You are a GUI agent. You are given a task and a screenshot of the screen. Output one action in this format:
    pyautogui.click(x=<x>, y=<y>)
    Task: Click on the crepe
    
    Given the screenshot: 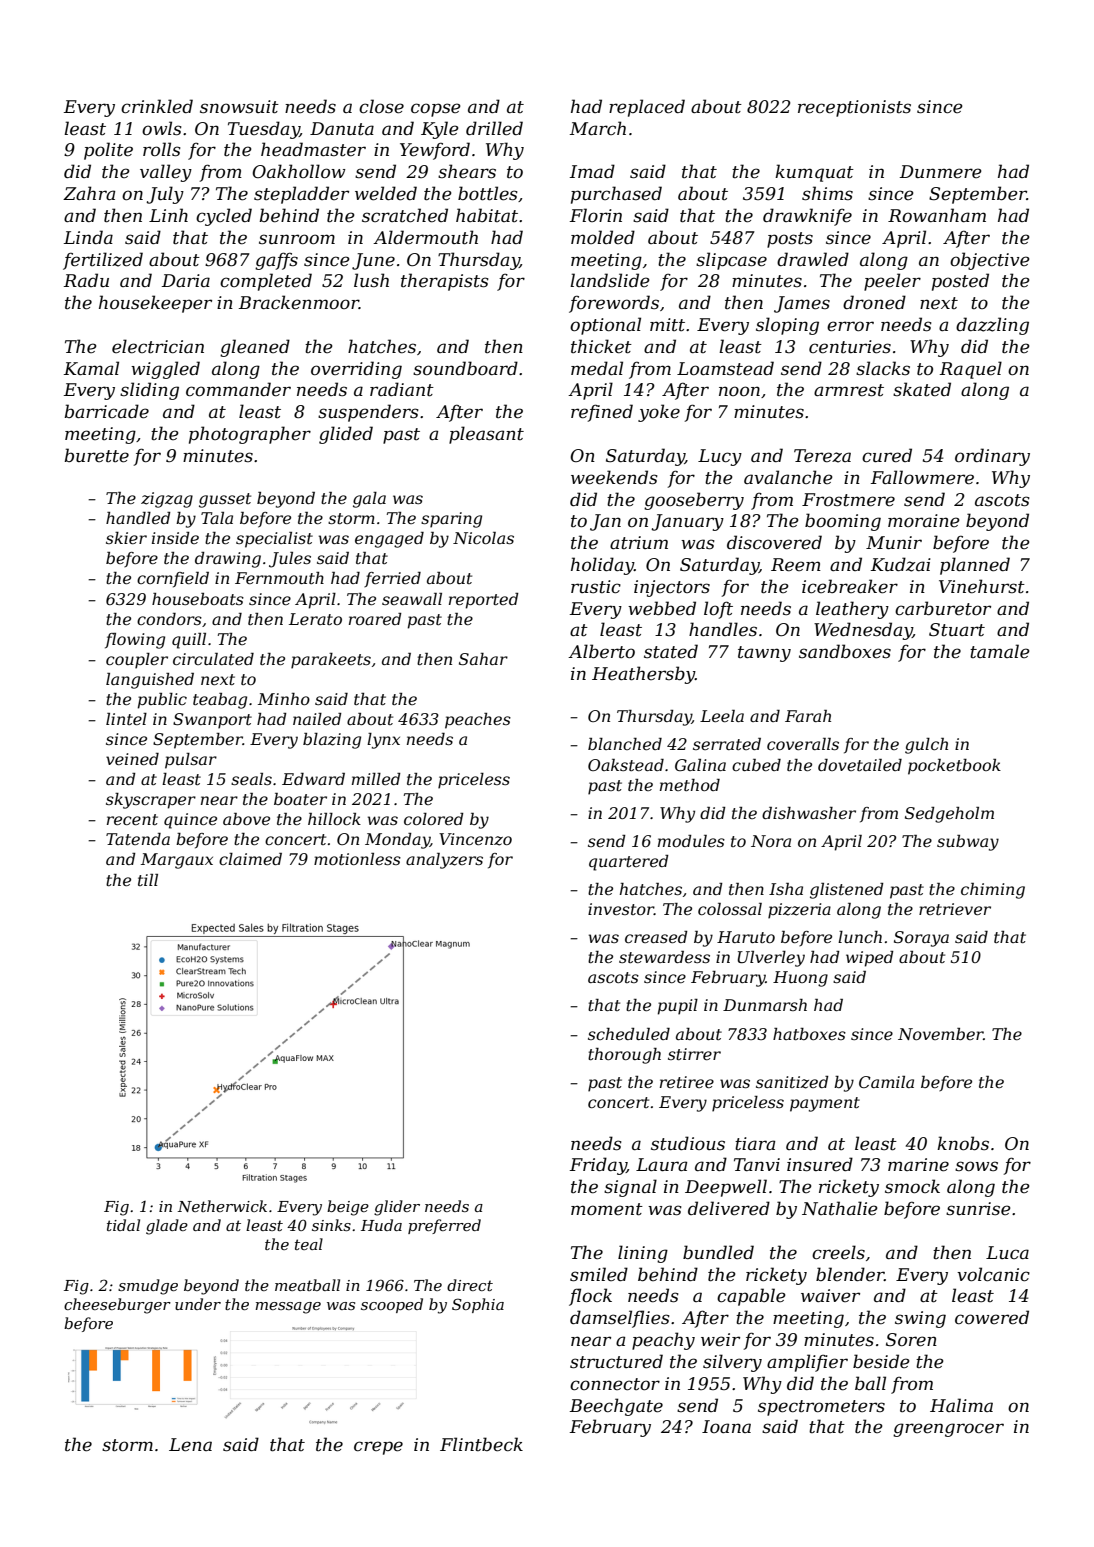 What is the action you would take?
    pyautogui.click(x=378, y=1448)
